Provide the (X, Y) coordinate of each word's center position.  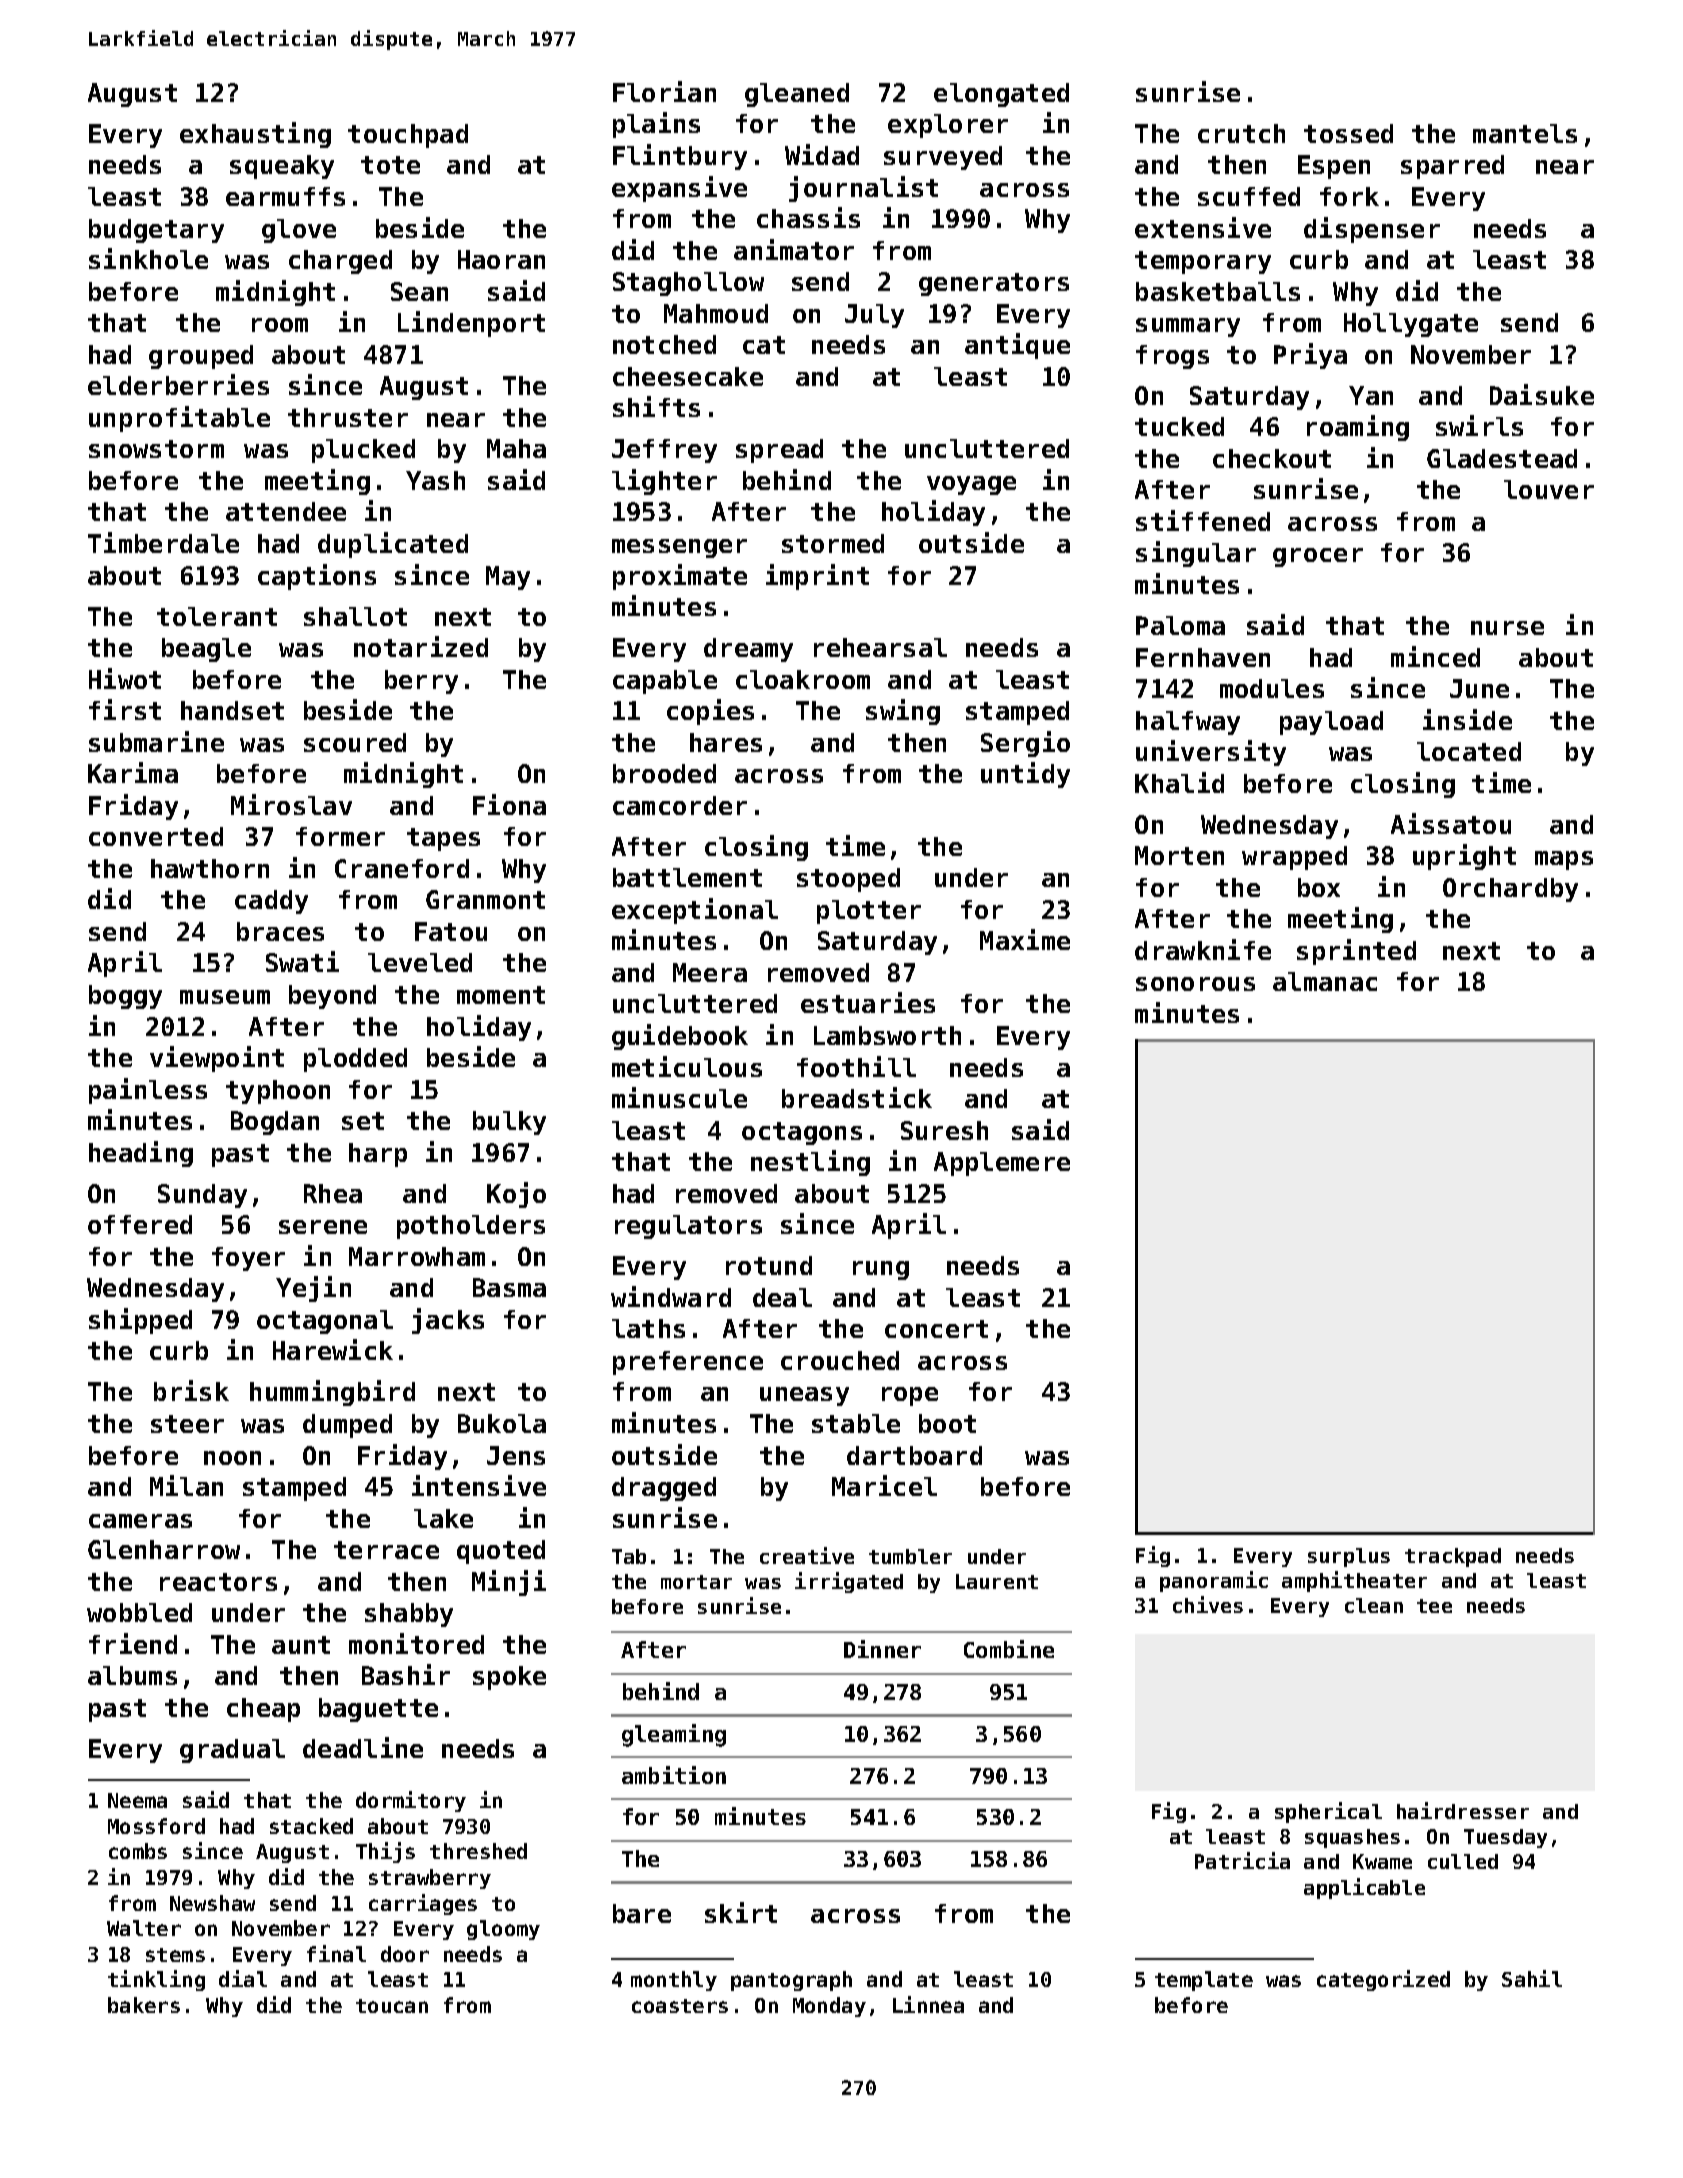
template (1204, 1981)
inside (1467, 719)
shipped (140, 1321)
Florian (664, 91)
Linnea (928, 2004)
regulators (688, 1227)
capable (665, 682)
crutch (1241, 133)
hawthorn (210, 868)
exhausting (255, 135)
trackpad (1453, 1557)
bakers (144, 2005)
